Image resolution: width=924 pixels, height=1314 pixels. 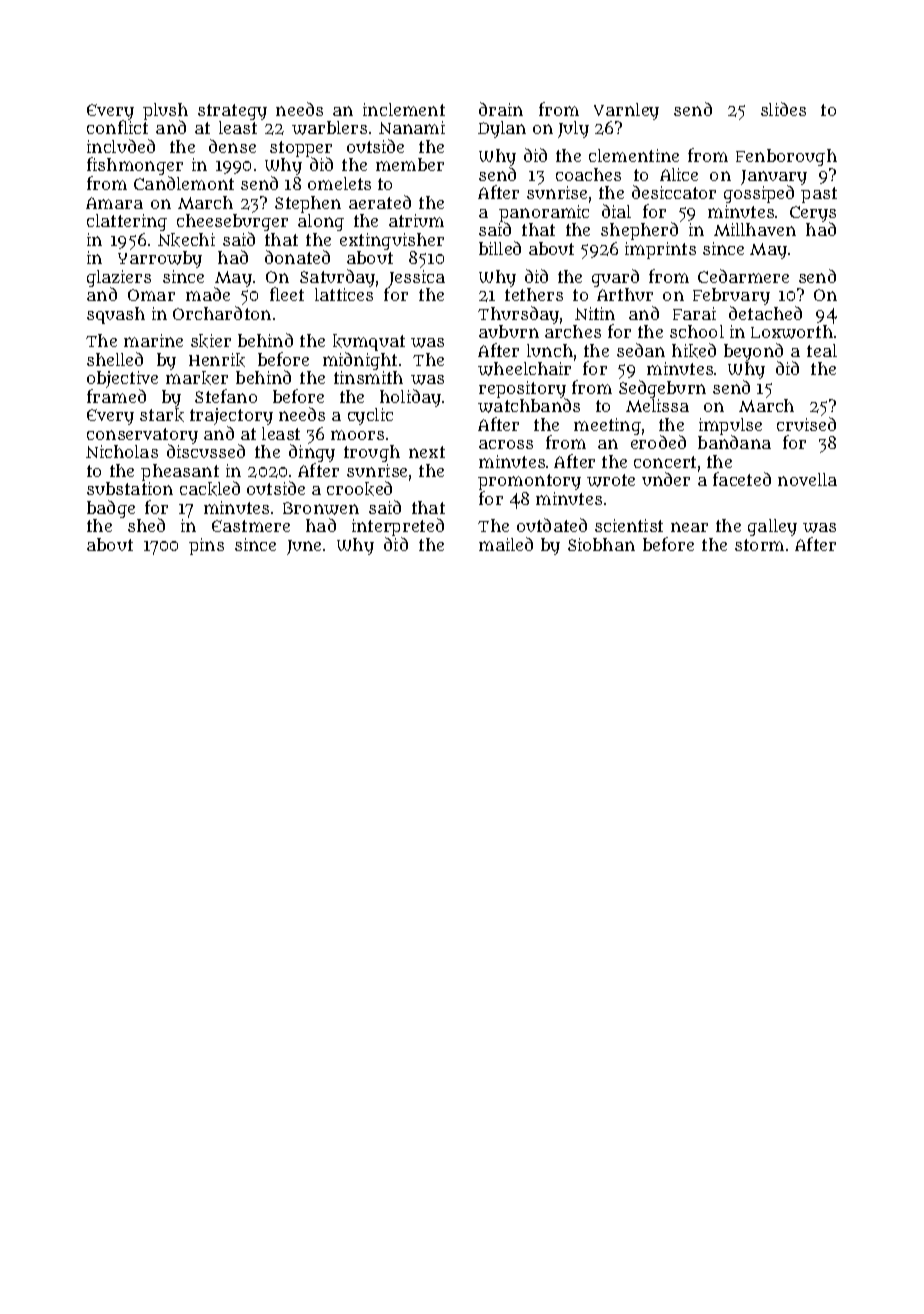 I want to click on fleet, so click(x=287, y=294).
